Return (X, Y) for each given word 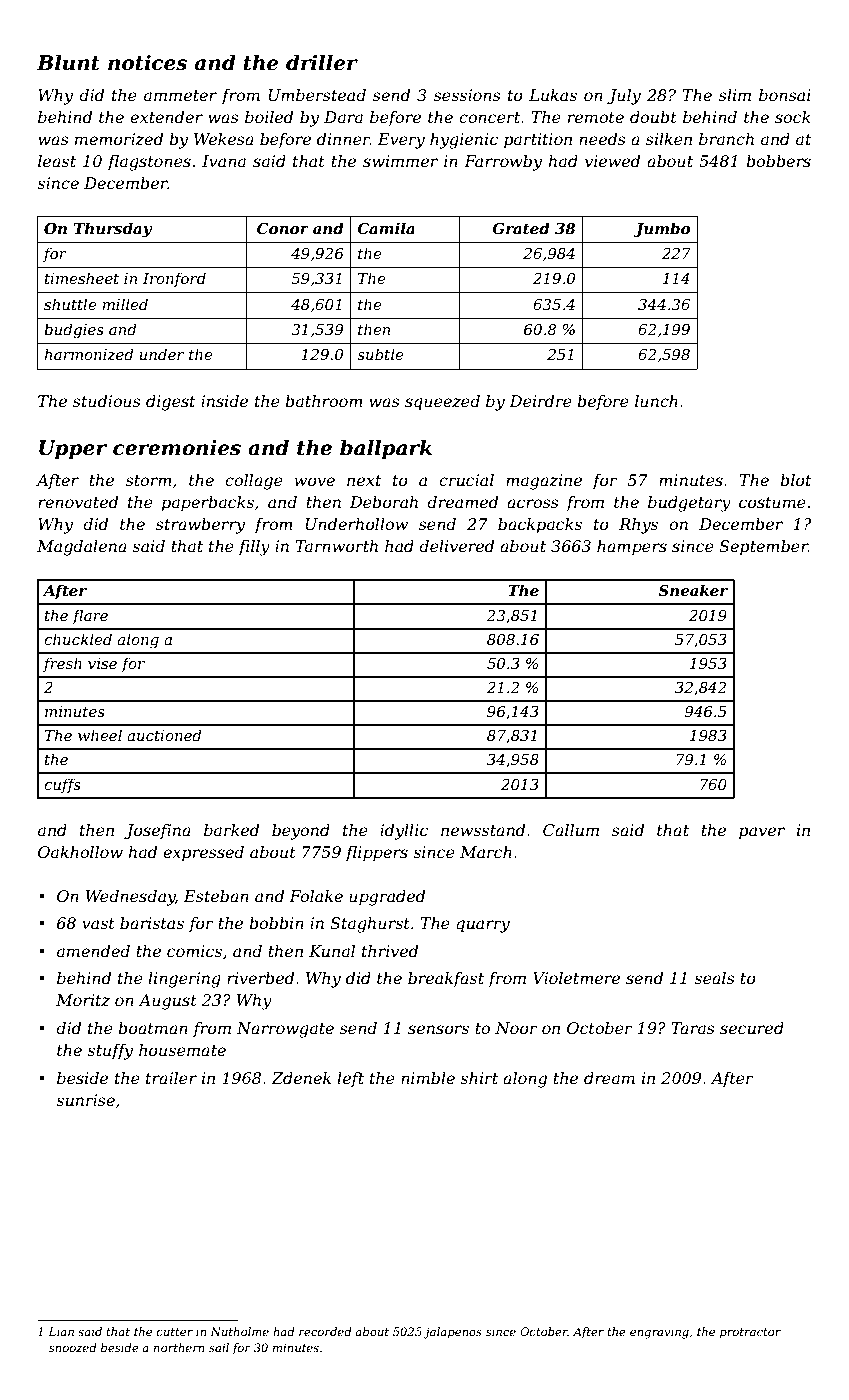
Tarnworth (337, 546)
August (167, 1002)
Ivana (224, 161)
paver (762, 833)
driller (322, 63)
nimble (428, 1078)
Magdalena (82, 548)
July (624, 97)
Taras (693, 1028)
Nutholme (239, 1331)
